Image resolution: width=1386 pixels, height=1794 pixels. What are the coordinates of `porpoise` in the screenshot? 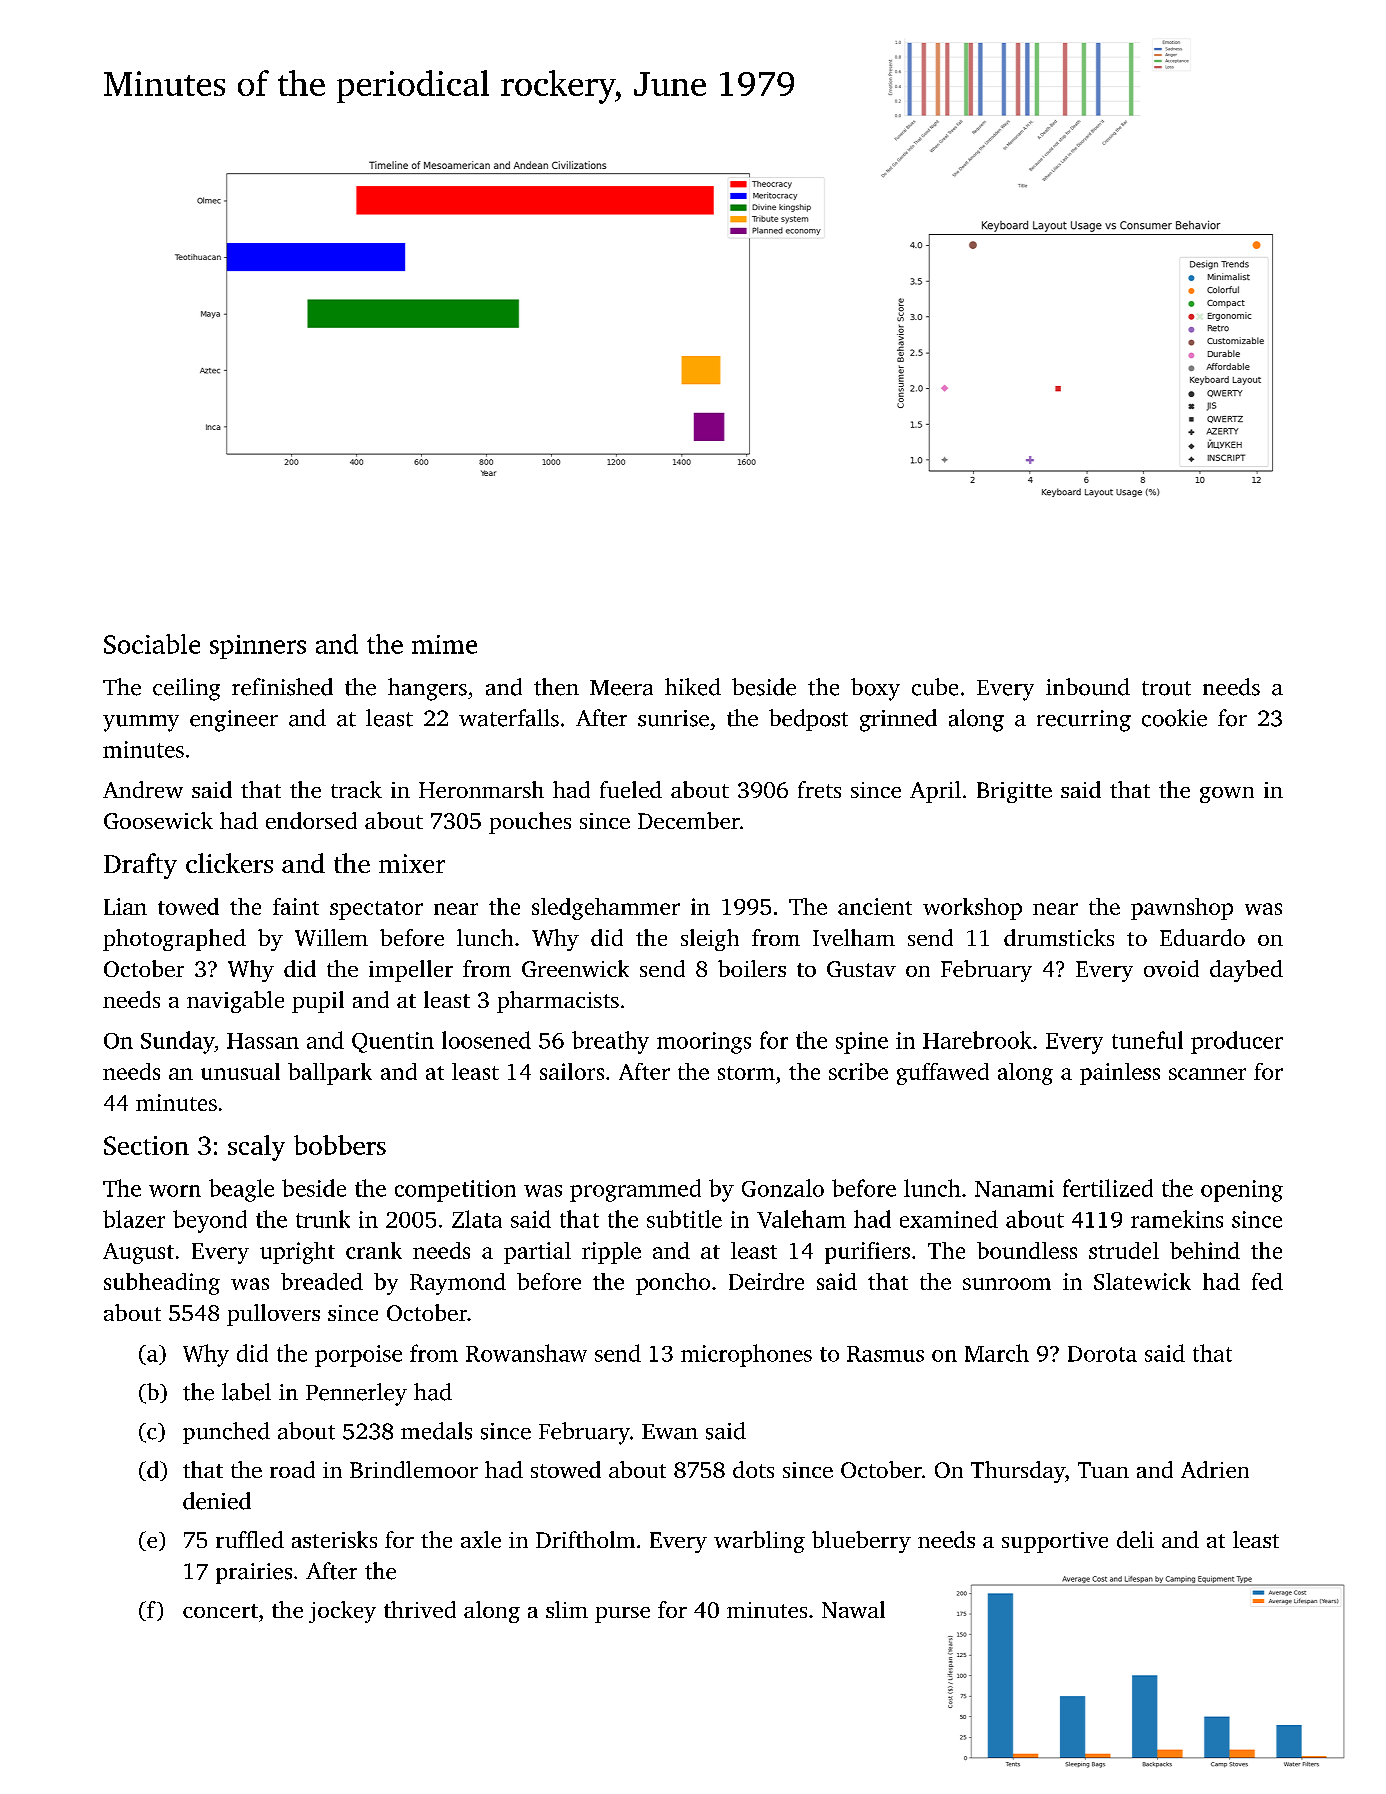 It's located at (358, 1356).
